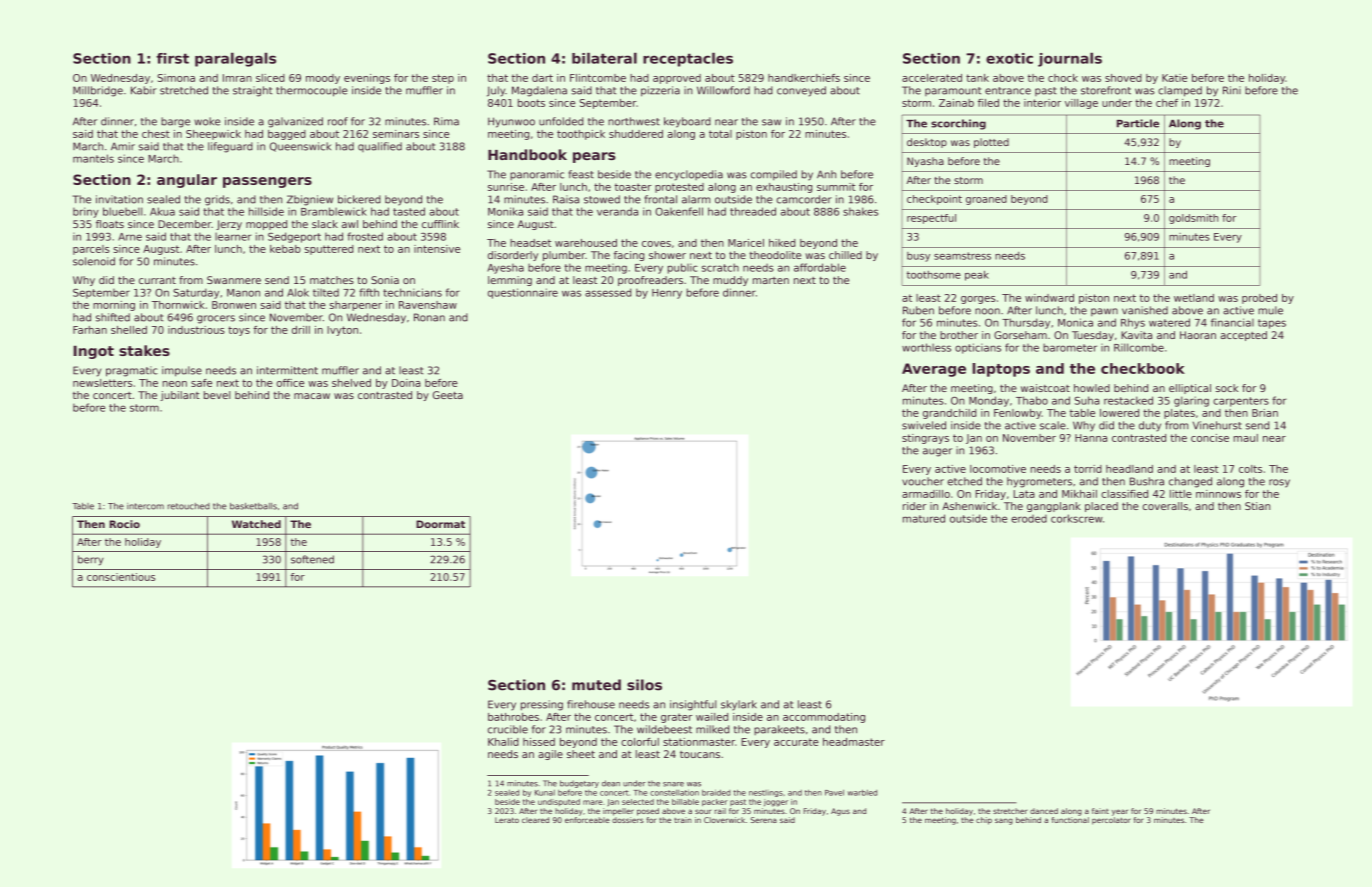 This screenshot has width=1372, height=887. What do you see at coordinates (824, 718) in the screenshot?
I see `accommodating` at bounding box center [824, 718].
